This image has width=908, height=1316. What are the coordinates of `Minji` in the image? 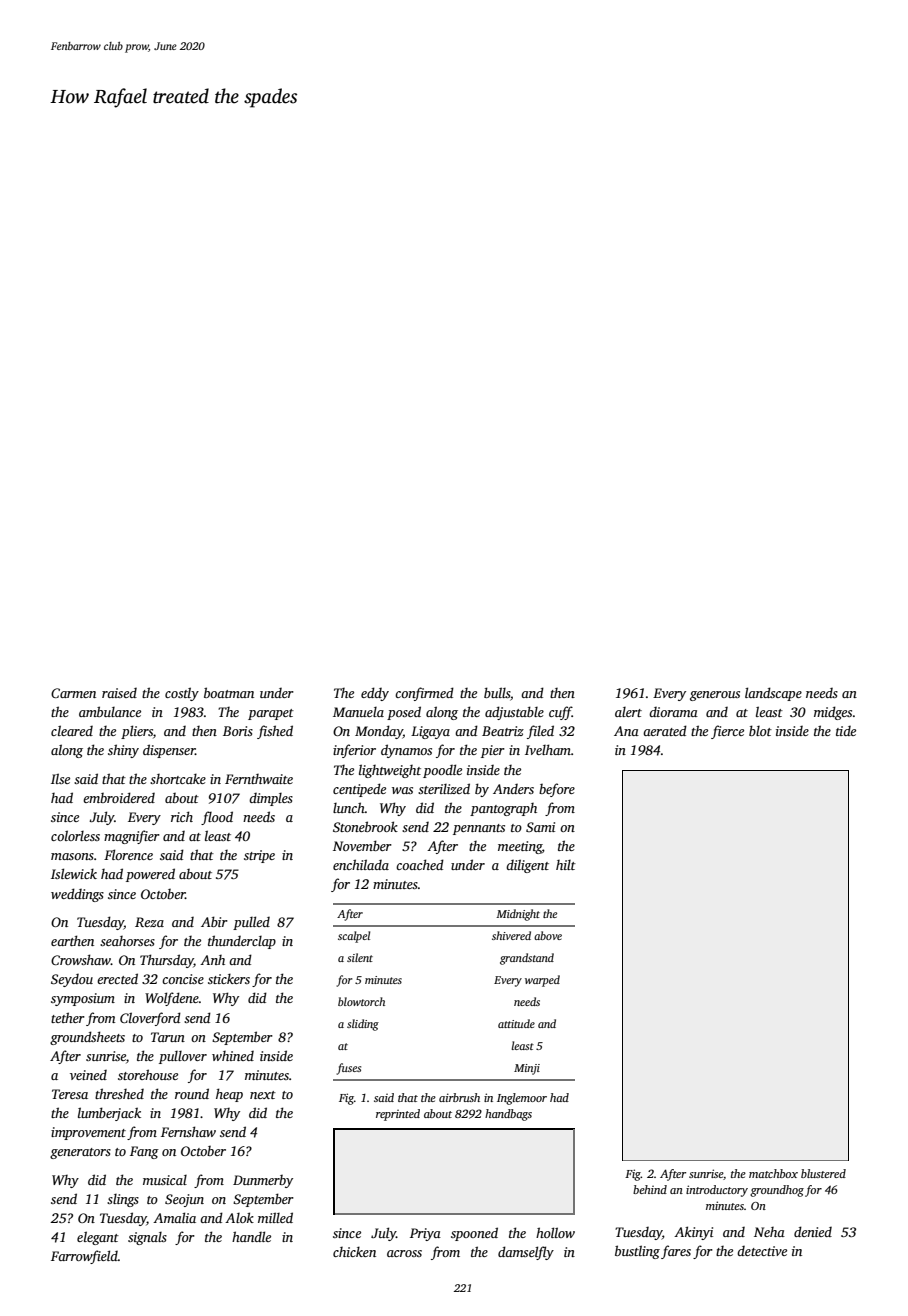 It's located at (527, 1069).
